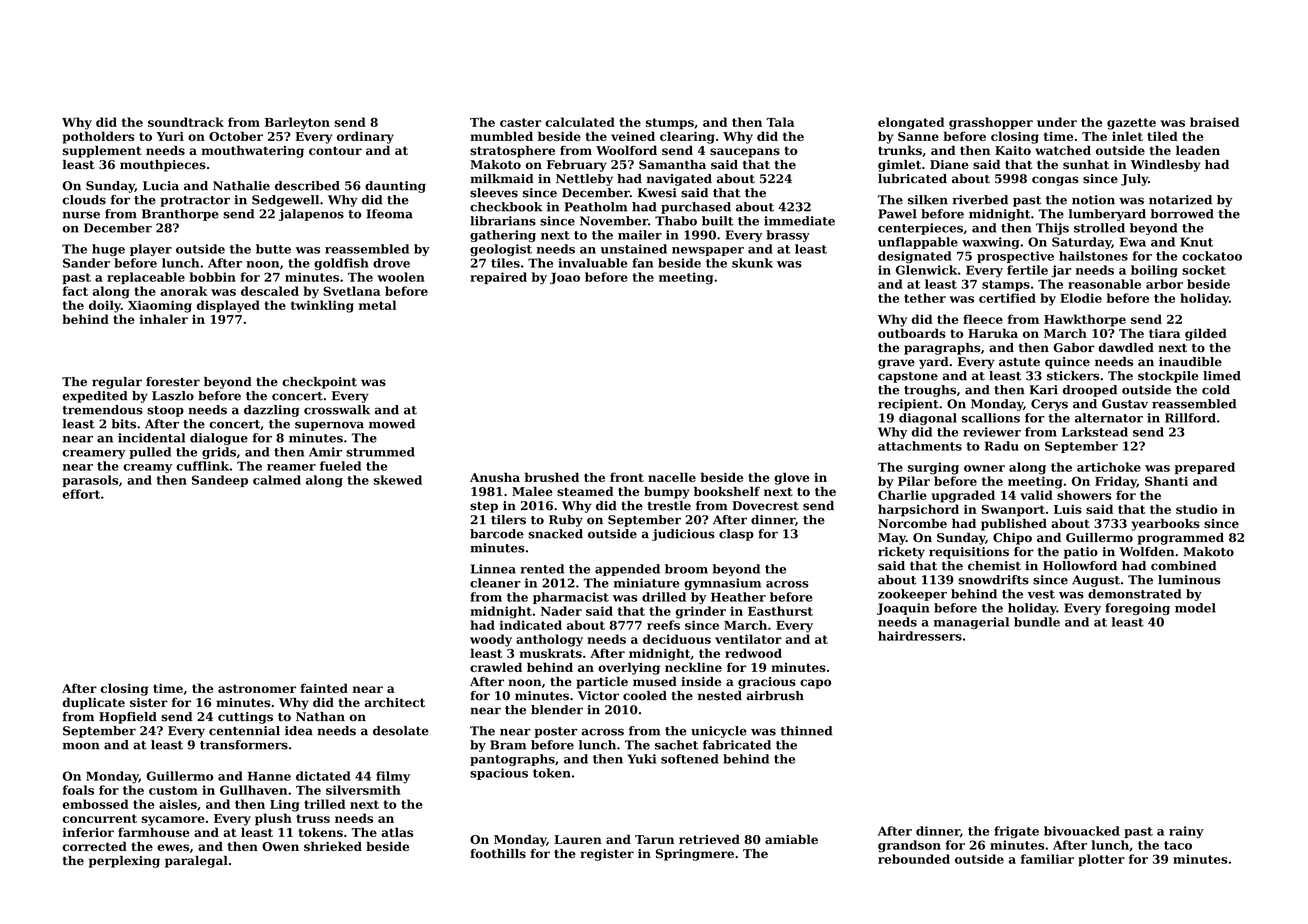  I want to click on glove, so click(791, 478).
